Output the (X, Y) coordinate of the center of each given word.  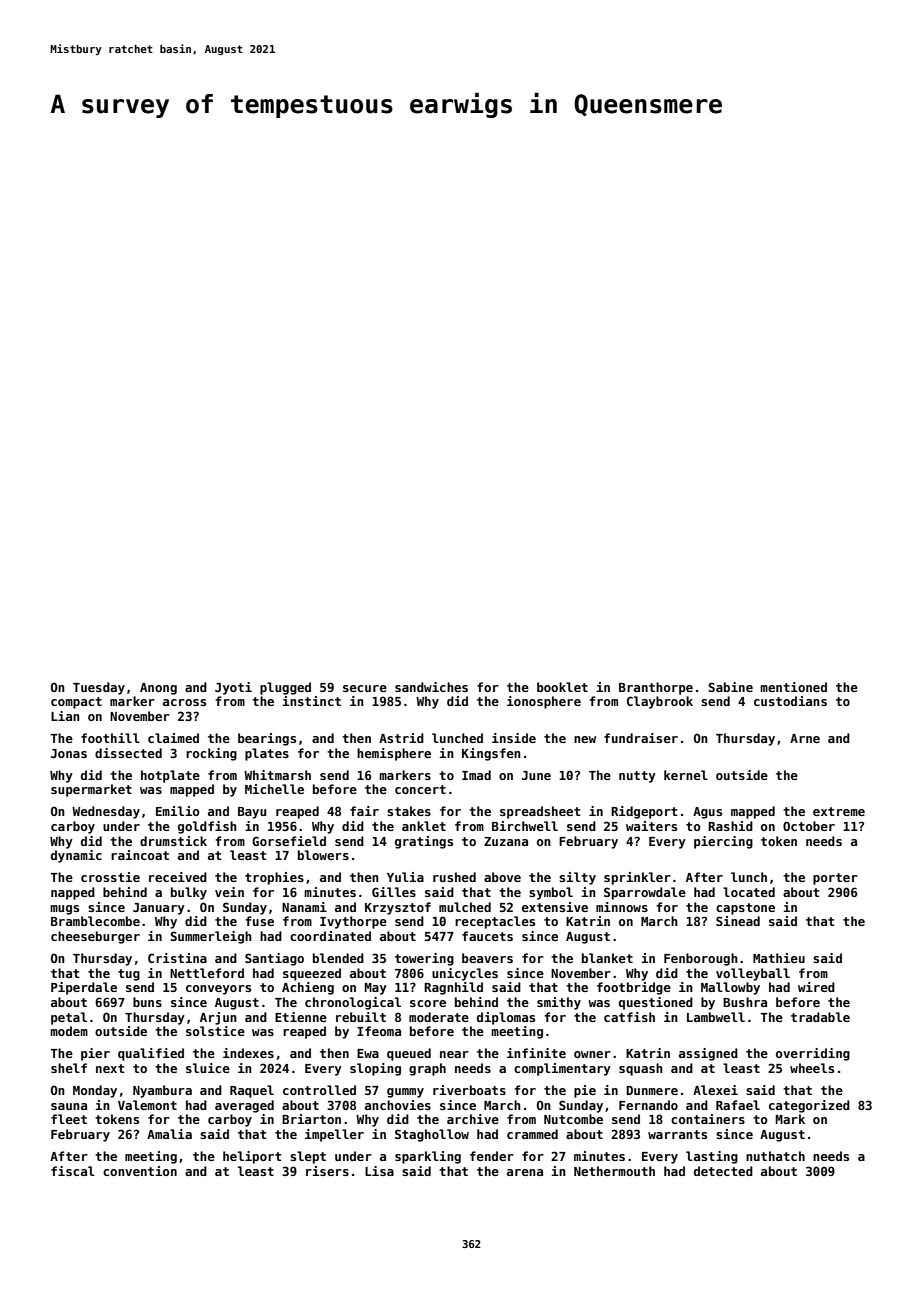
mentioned (793, 687)
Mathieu (779, 958)
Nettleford (207, 973)
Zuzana (506, 841)
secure (365, 688)
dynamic (76, 856)
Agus (707, 813)
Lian (65, 716)
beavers (487, 958)
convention (140, 1171)
